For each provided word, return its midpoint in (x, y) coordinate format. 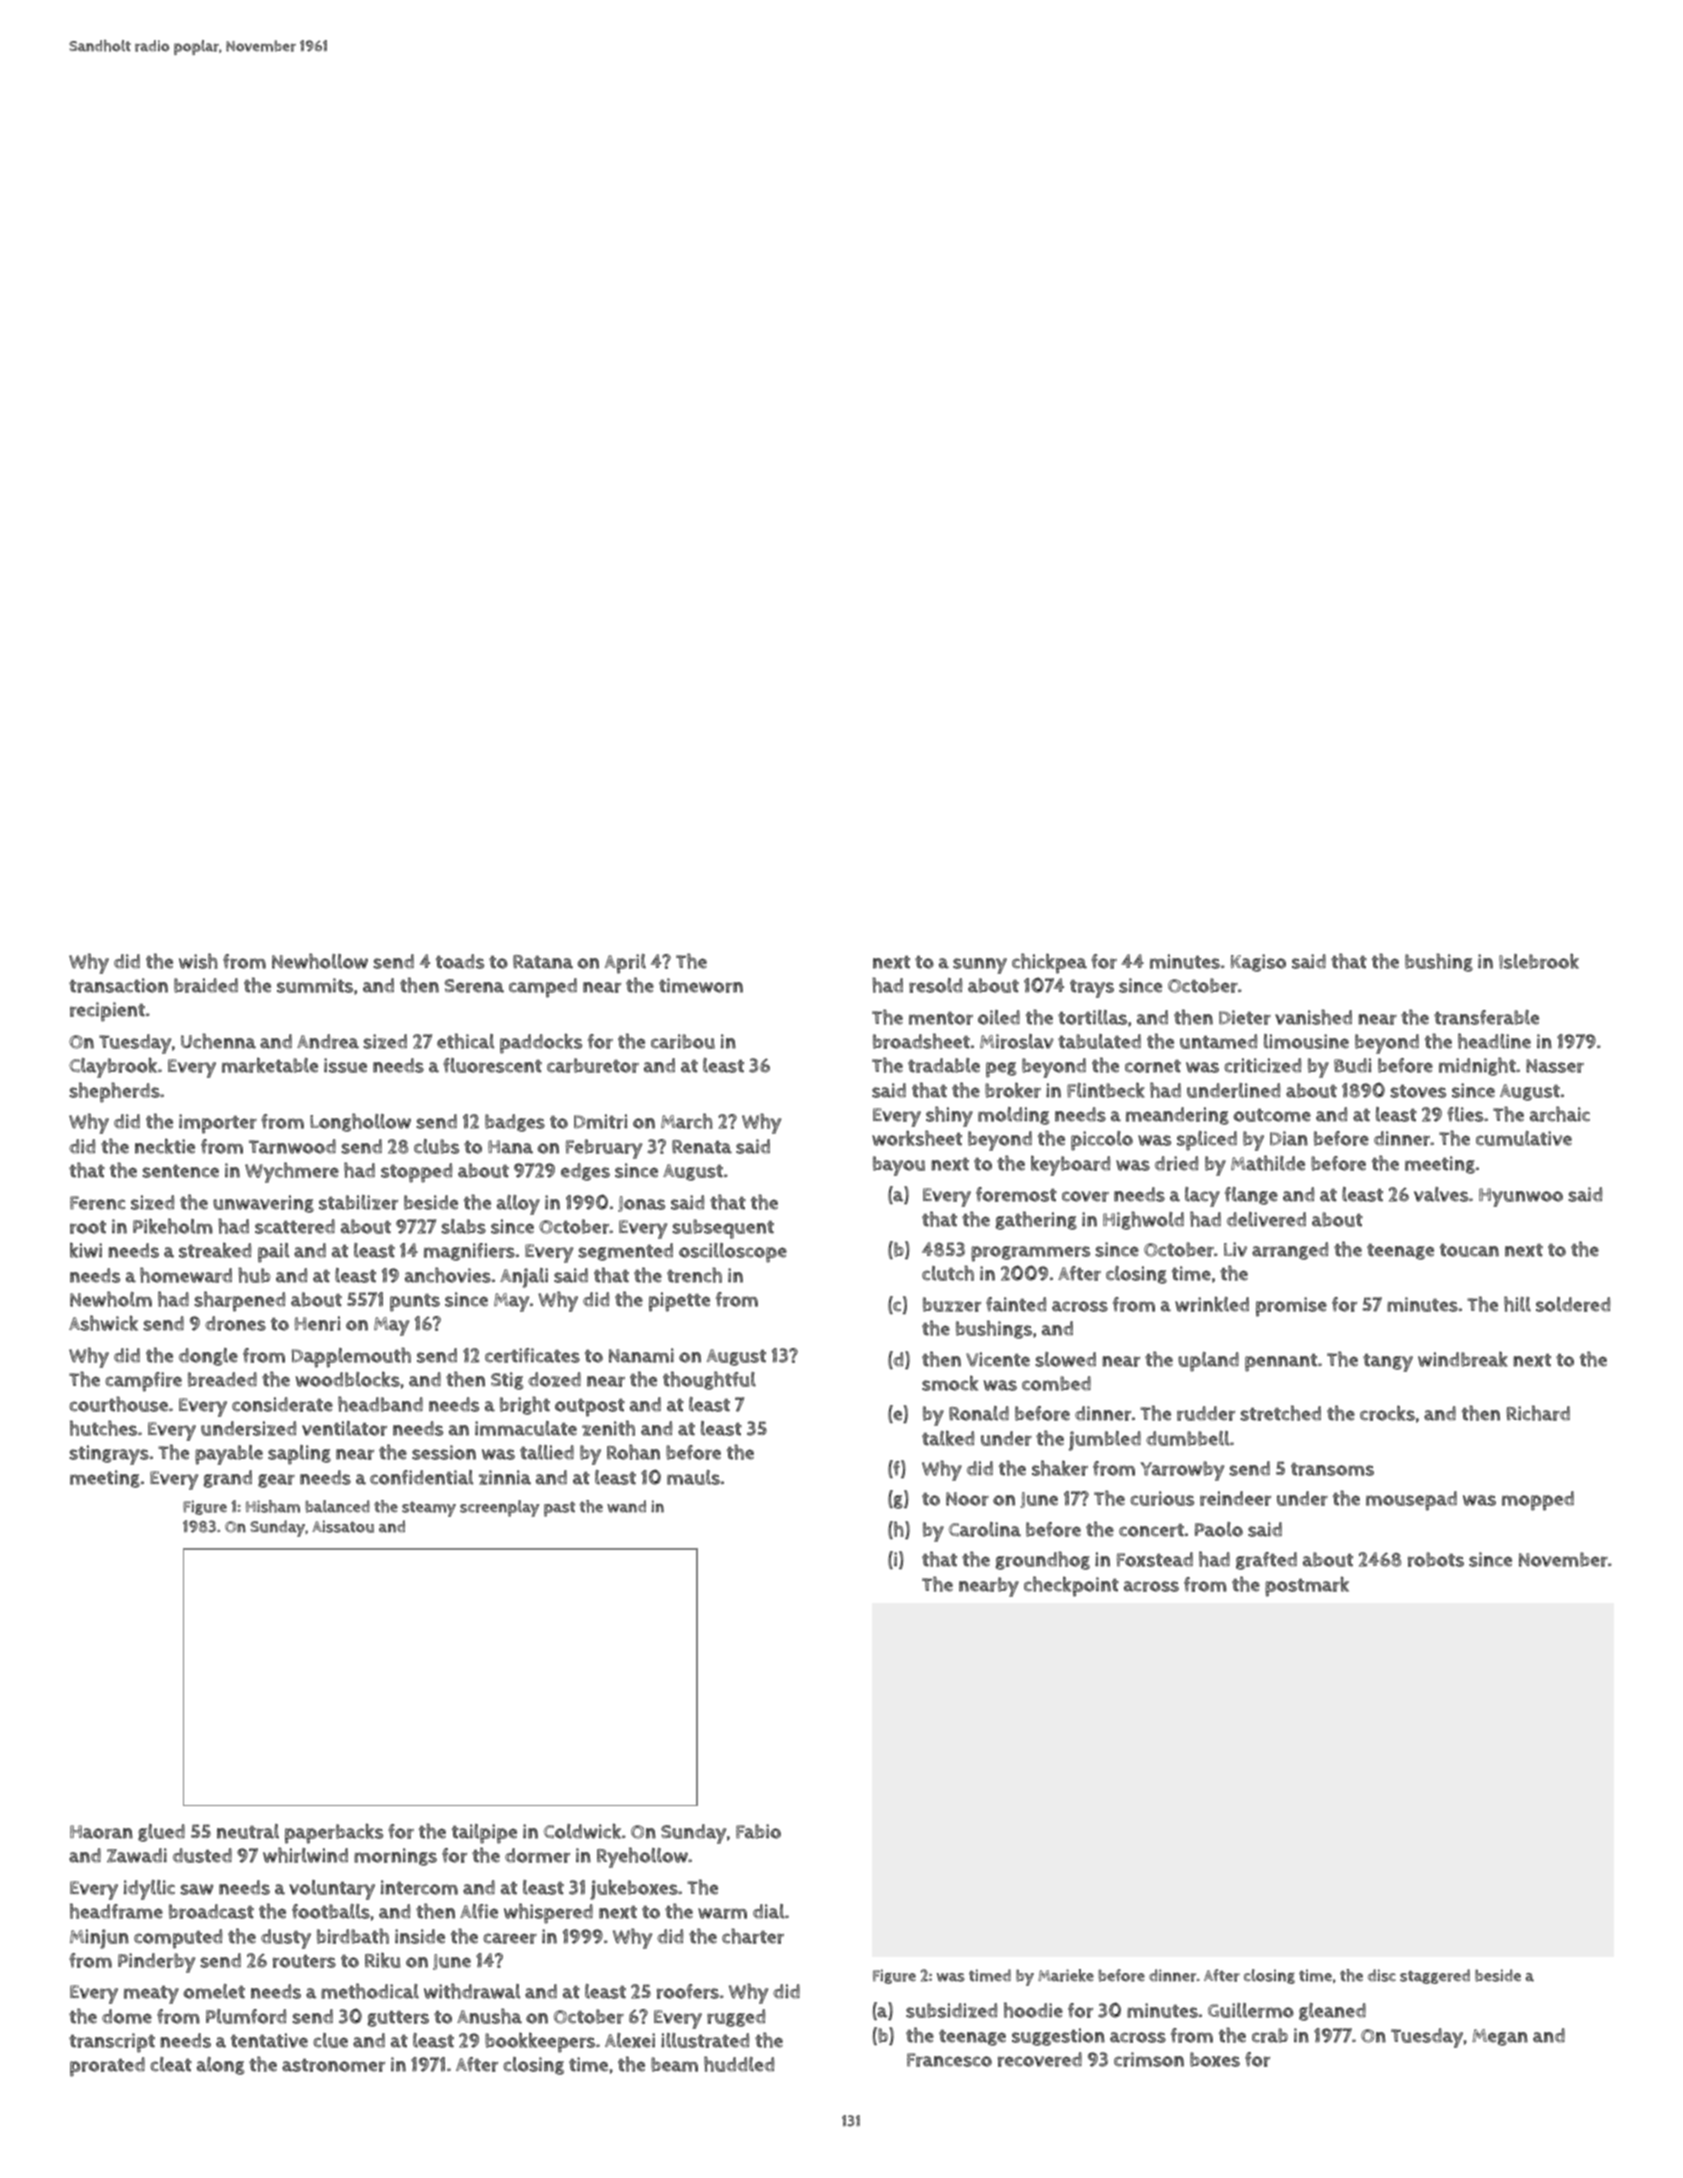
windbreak (1463, 1359)
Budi (1353, 1065)
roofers (688, 1991)
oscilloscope (733, 1253)
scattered (295, 1226)
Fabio (758, 1831)
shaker (1060, 1468)
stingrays (109, 1455)
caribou (683, 1041)
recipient (107, 1012)
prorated (107, 2067)
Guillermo (1251, 2010)
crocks (1387, 1413)
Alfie (479, 1911)
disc (1382, 1975)
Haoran (101, 1832)
